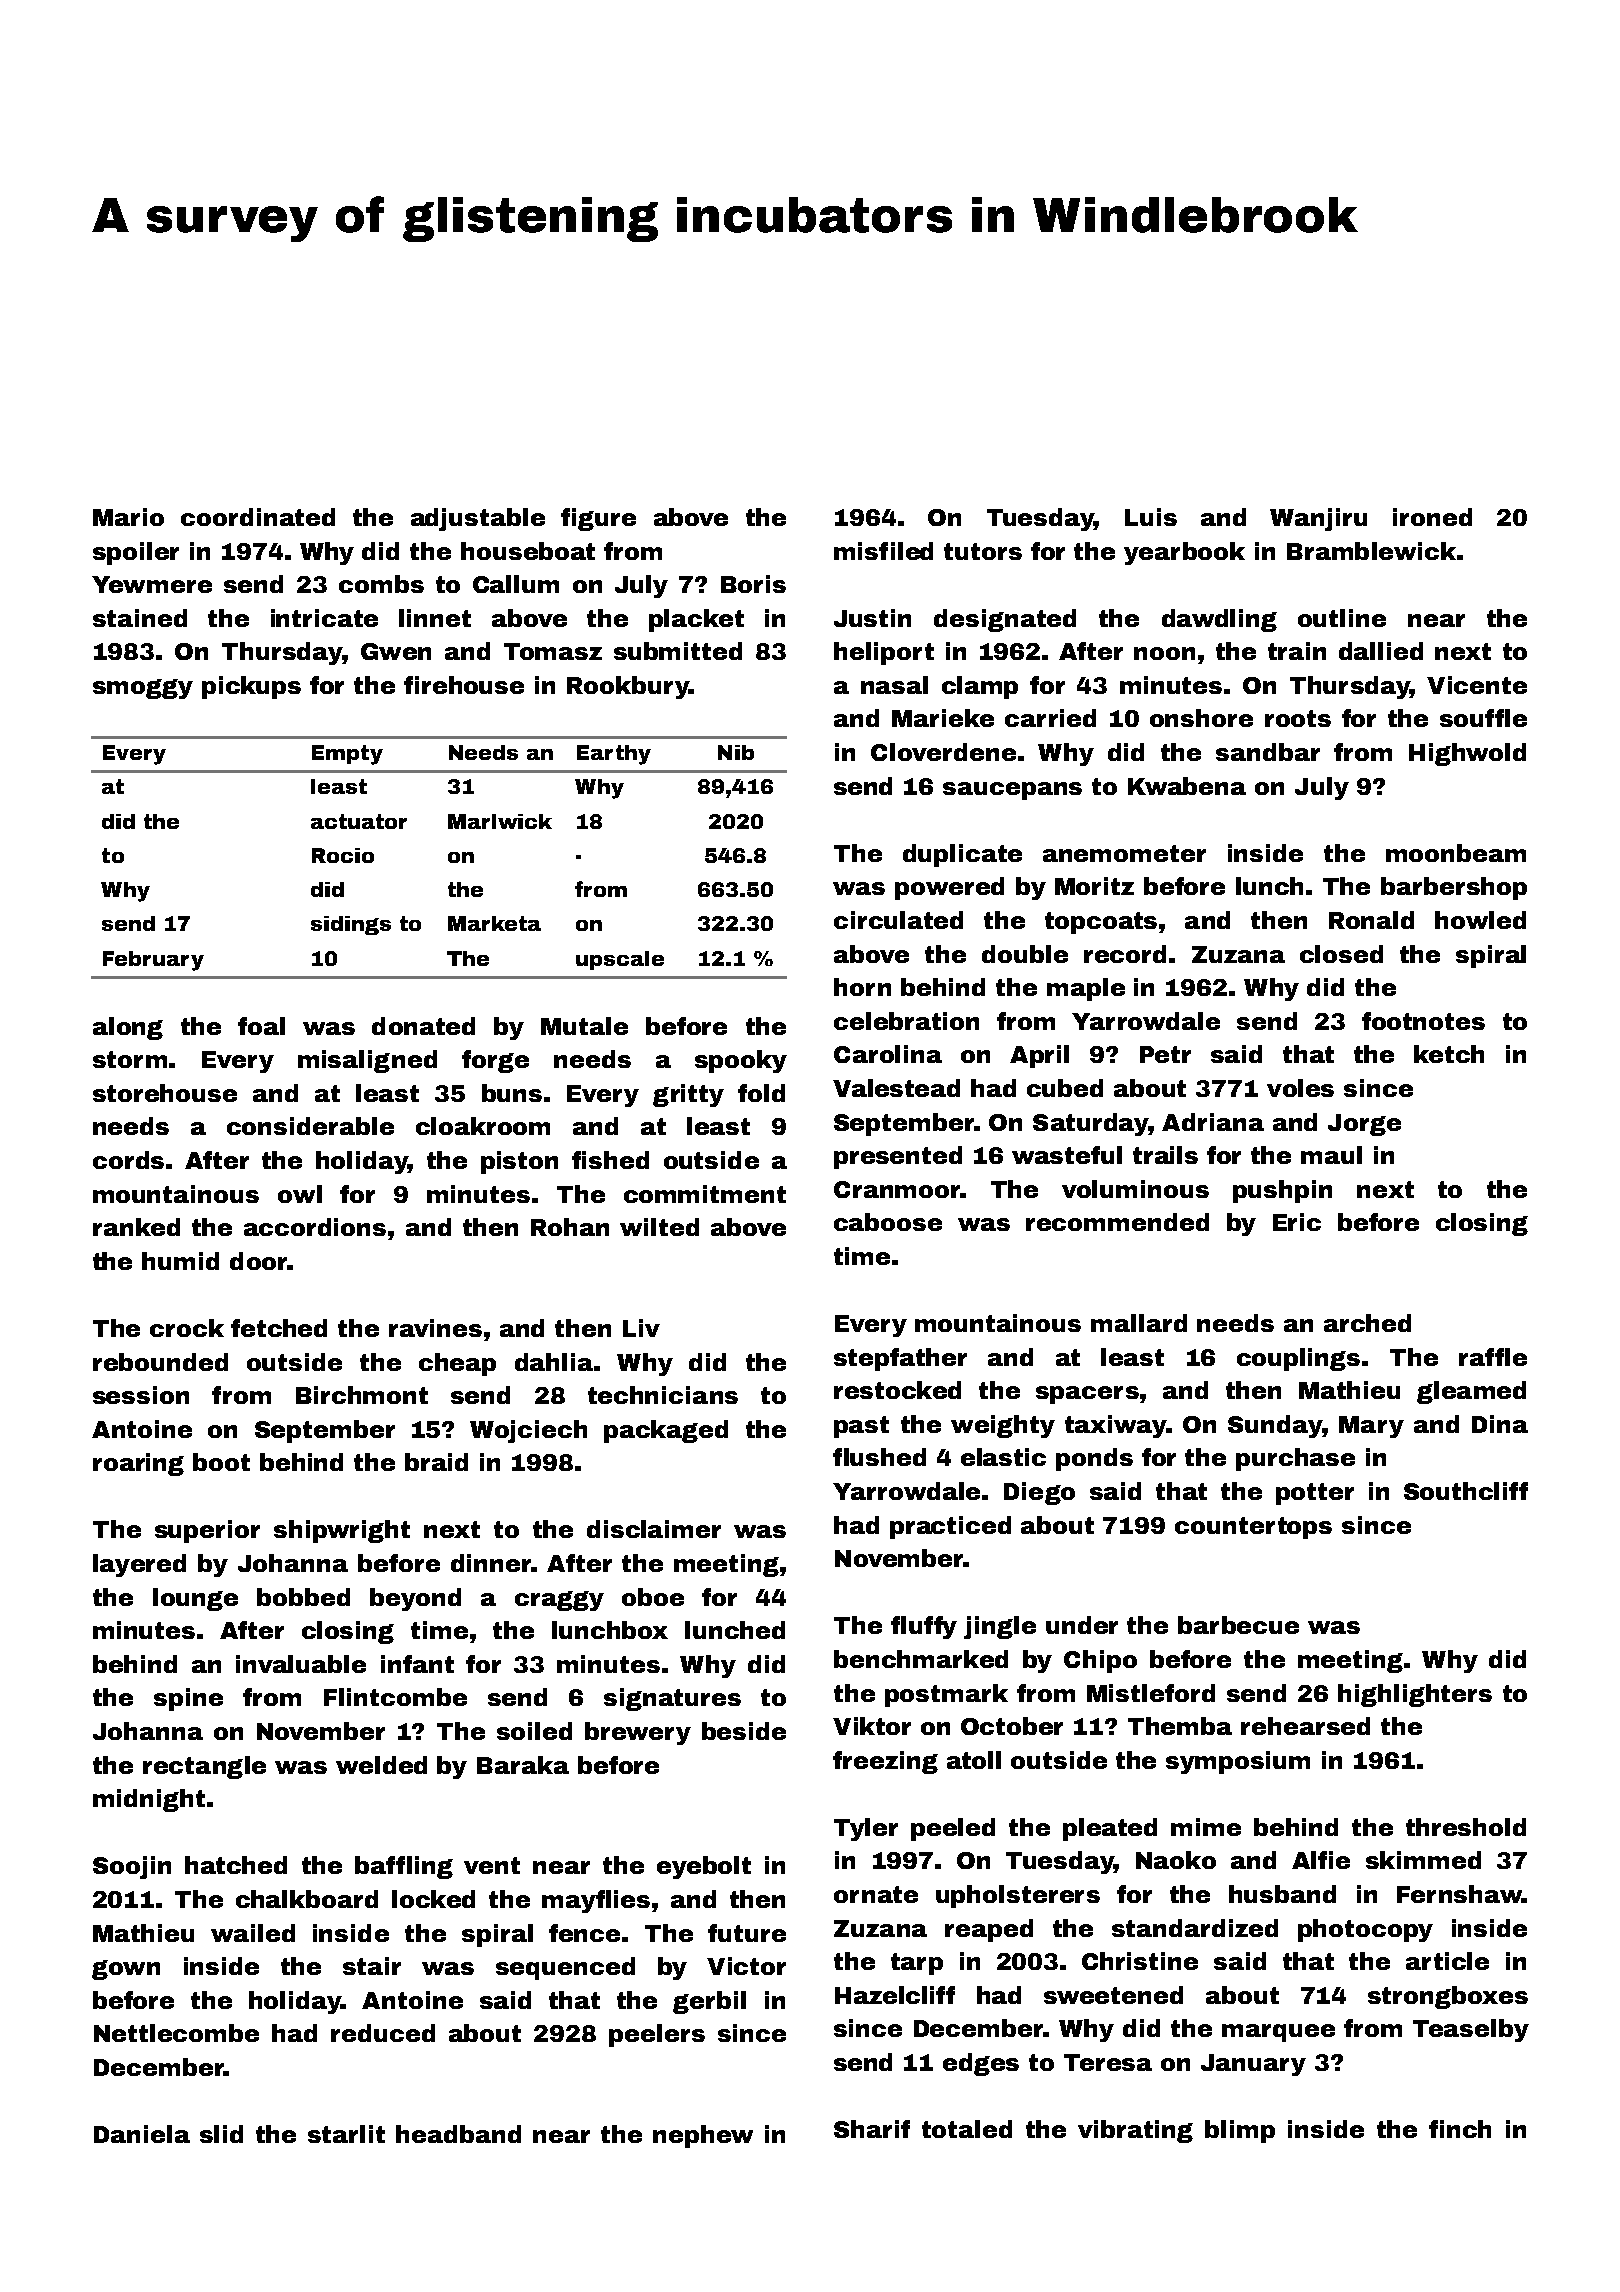 Image resolution: width=1620 pixels, height=2292 pixels. Describe the element at coordinates (1364, 1125) in the document. I see `Jorge` at that location.
